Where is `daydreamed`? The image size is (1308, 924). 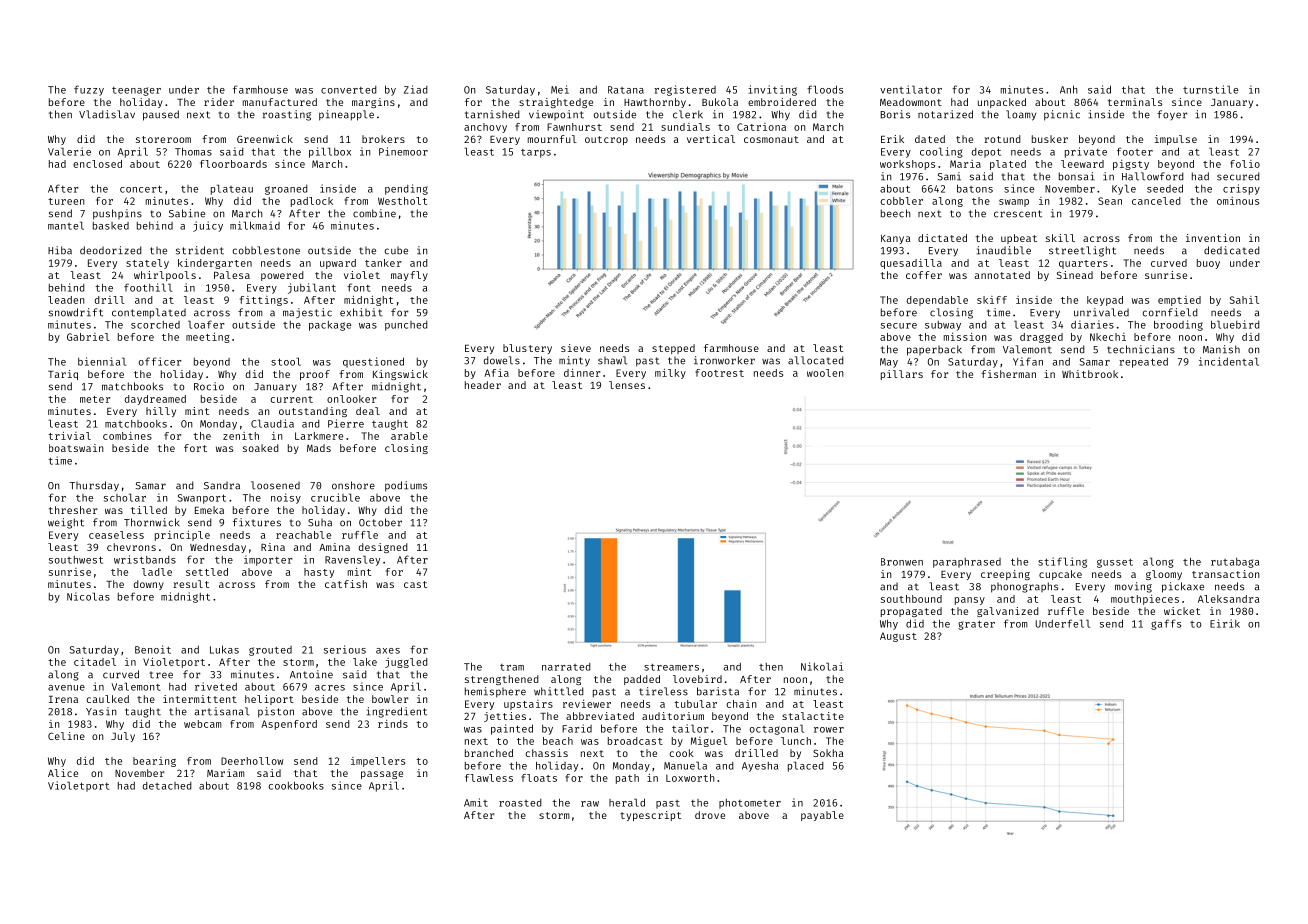 daydreamed is located at coordinates (155, 400).
